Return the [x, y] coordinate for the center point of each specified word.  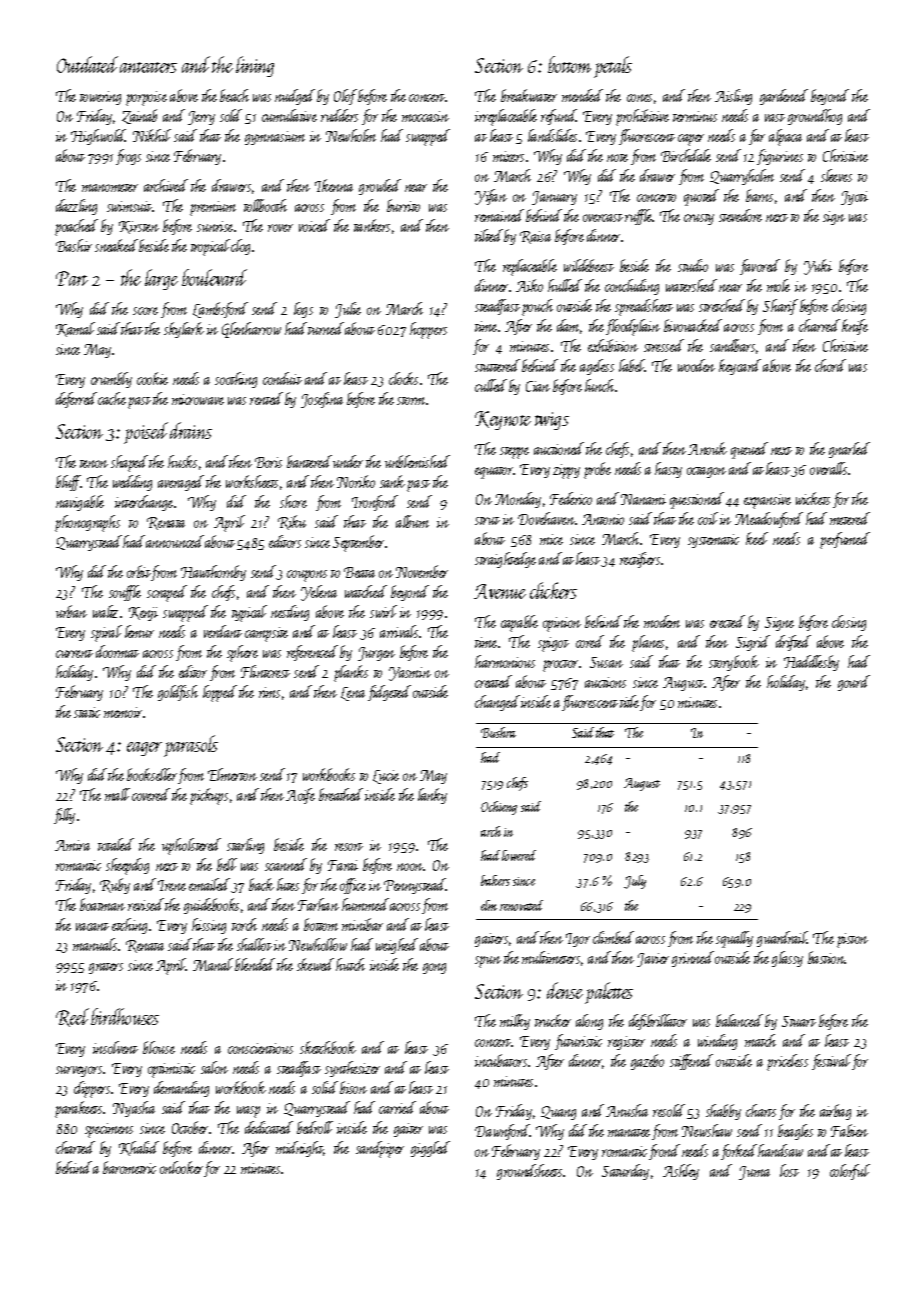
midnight [300, 1149]
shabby [723, 1112]
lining [255, 66]
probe [597, 470]
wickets [813, 498]
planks [351, 673]
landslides [552, 135]
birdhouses [125, 1016]
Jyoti [854, 198]
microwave [198, 399]
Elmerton [232, 774]
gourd [854, 683]
